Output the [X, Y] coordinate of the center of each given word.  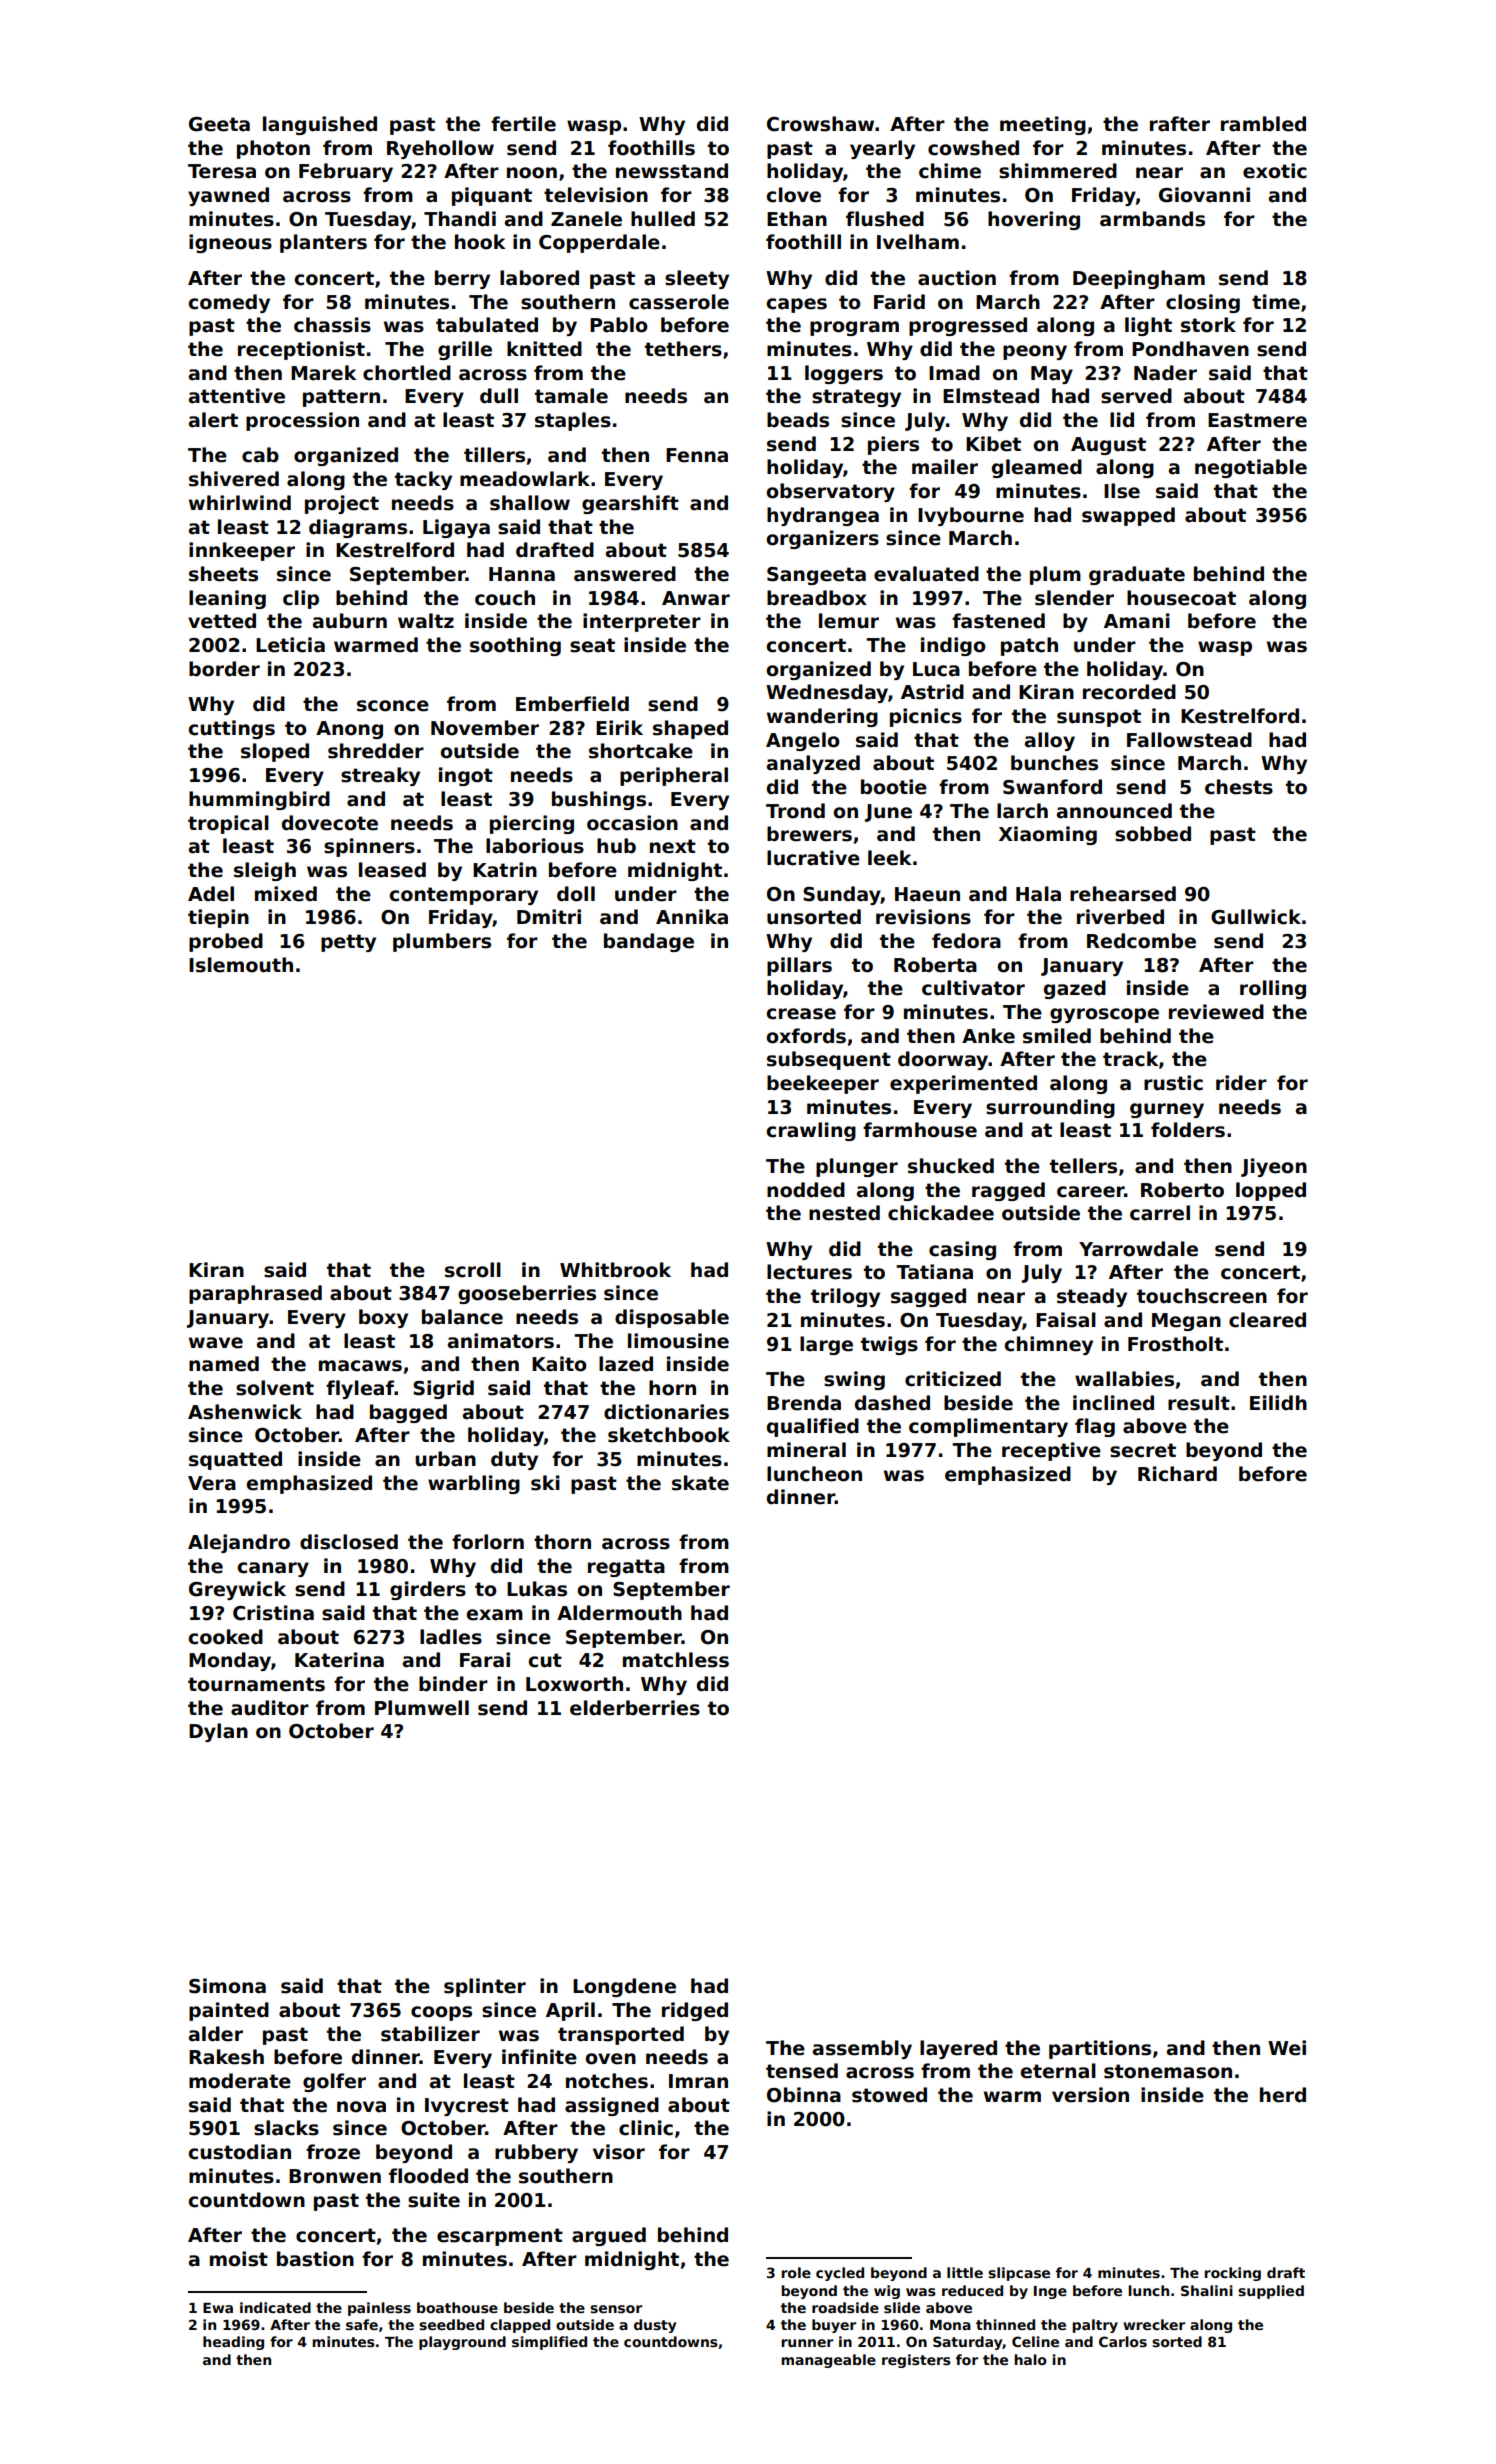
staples [573, 421]
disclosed [349, 1542]
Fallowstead [1189, 740]
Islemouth [241, 965]
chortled [407, 373]
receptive [1051, 1451]
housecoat [1181, 598]
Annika [692, 917]
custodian [239, 2152]
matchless [676, 1660]
